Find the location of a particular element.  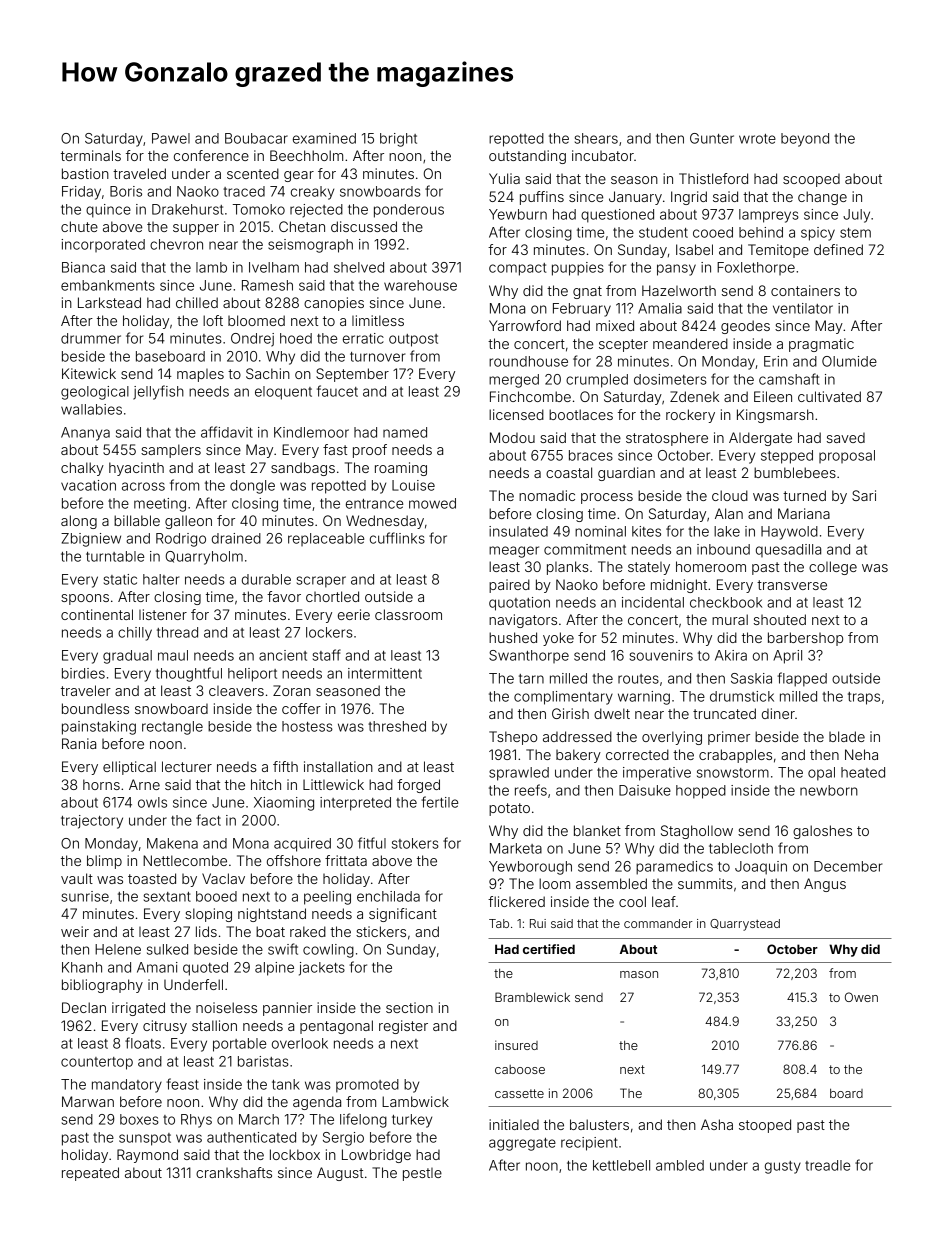

August is located at coordinates (340, 1174).
